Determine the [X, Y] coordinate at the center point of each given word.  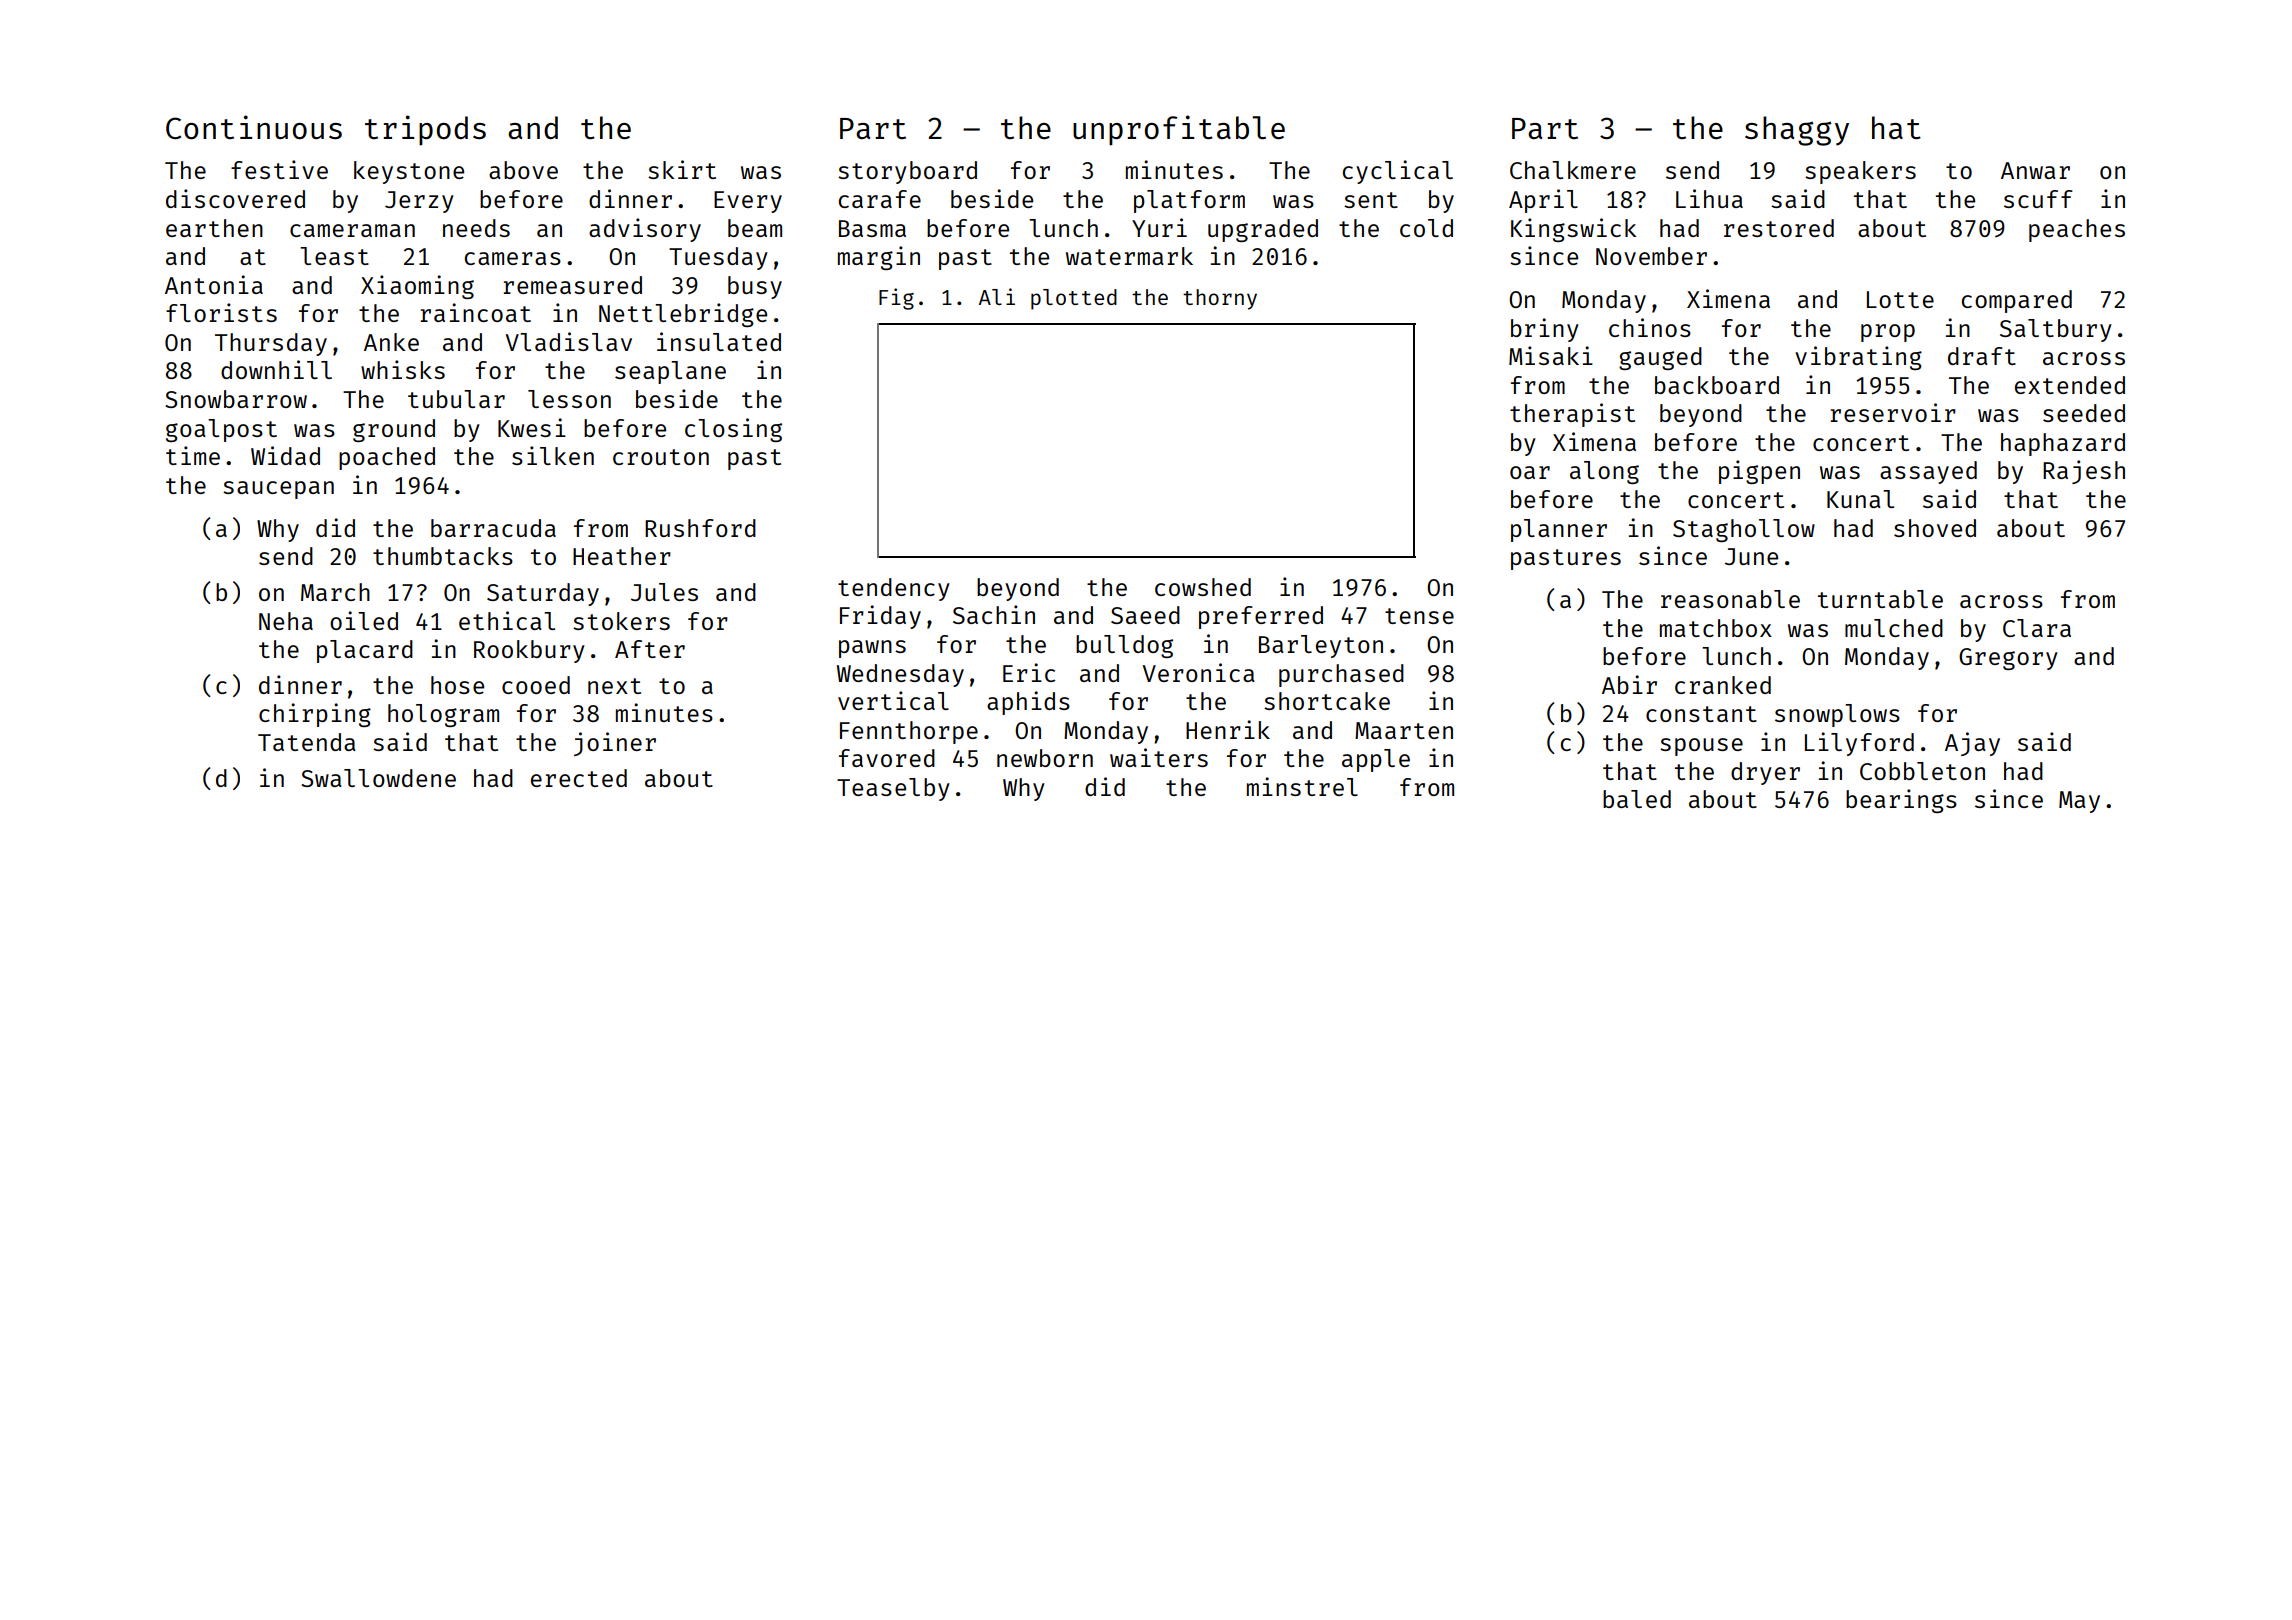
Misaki [1551, 355]
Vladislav [568, 341]
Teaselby [893, 789]
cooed [536, 685]
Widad [285, 455]
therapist [1572, 415]
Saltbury [2056, 330]
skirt [682, 169]
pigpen [1759, 472]
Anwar [2035, 170]
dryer [1765, 773]
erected [579, 778]
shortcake [1327, 701]
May [2079, 802]
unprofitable [1179, 130]
